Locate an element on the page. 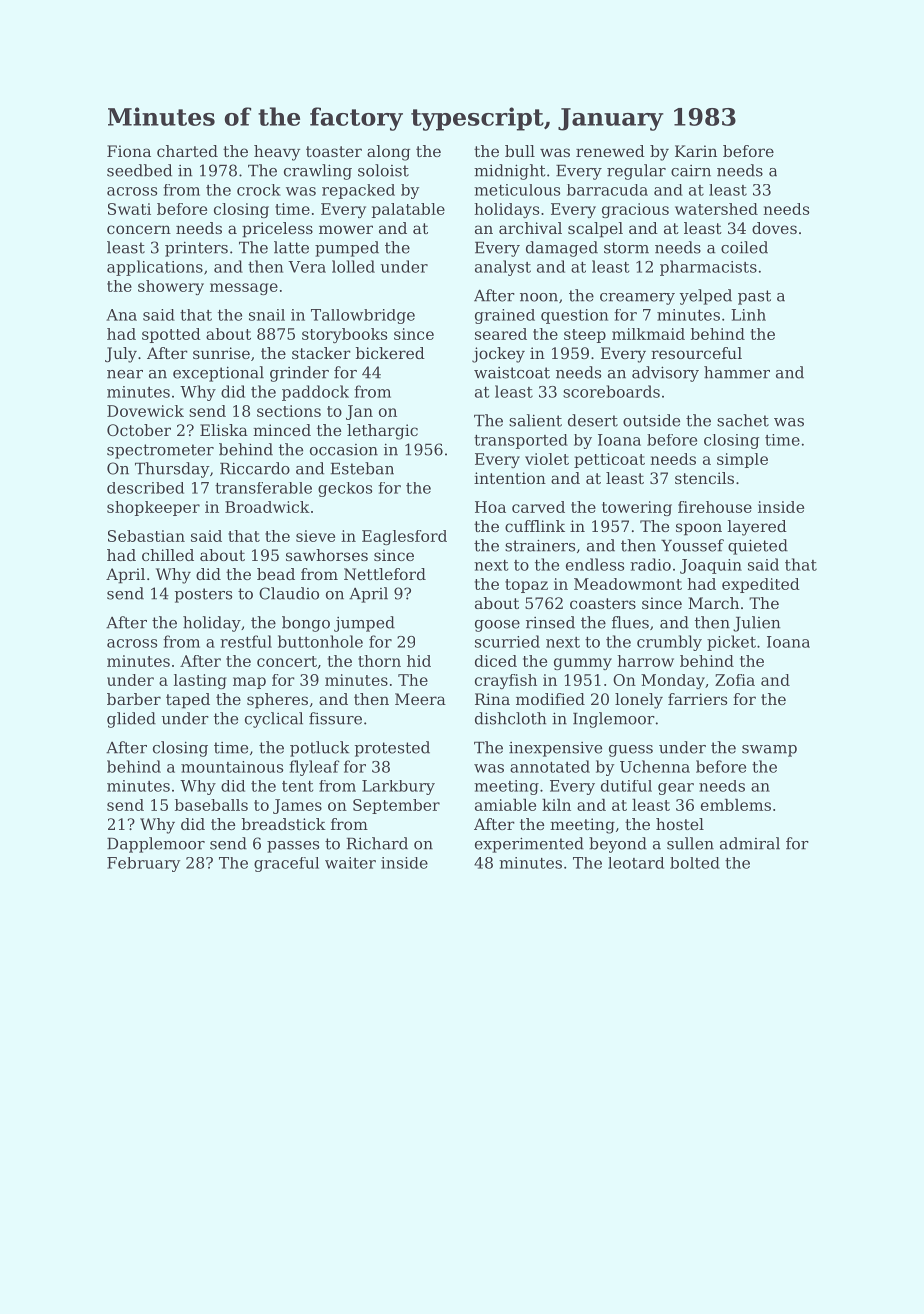 This document has width=924, height=1314. carved is located at coordinates (538, 507).
